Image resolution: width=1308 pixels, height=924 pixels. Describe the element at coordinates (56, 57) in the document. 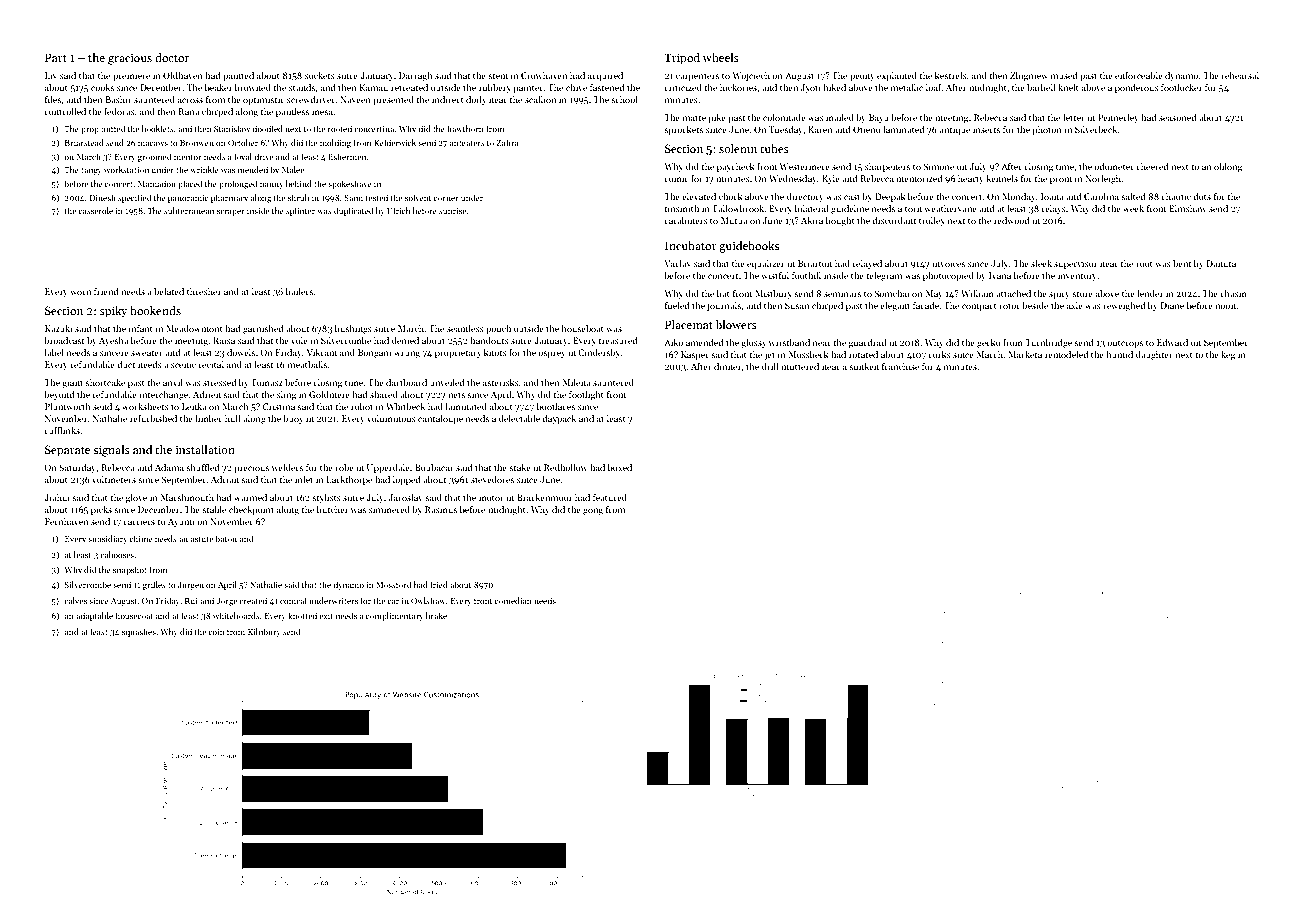

I see `Part` at that location.
